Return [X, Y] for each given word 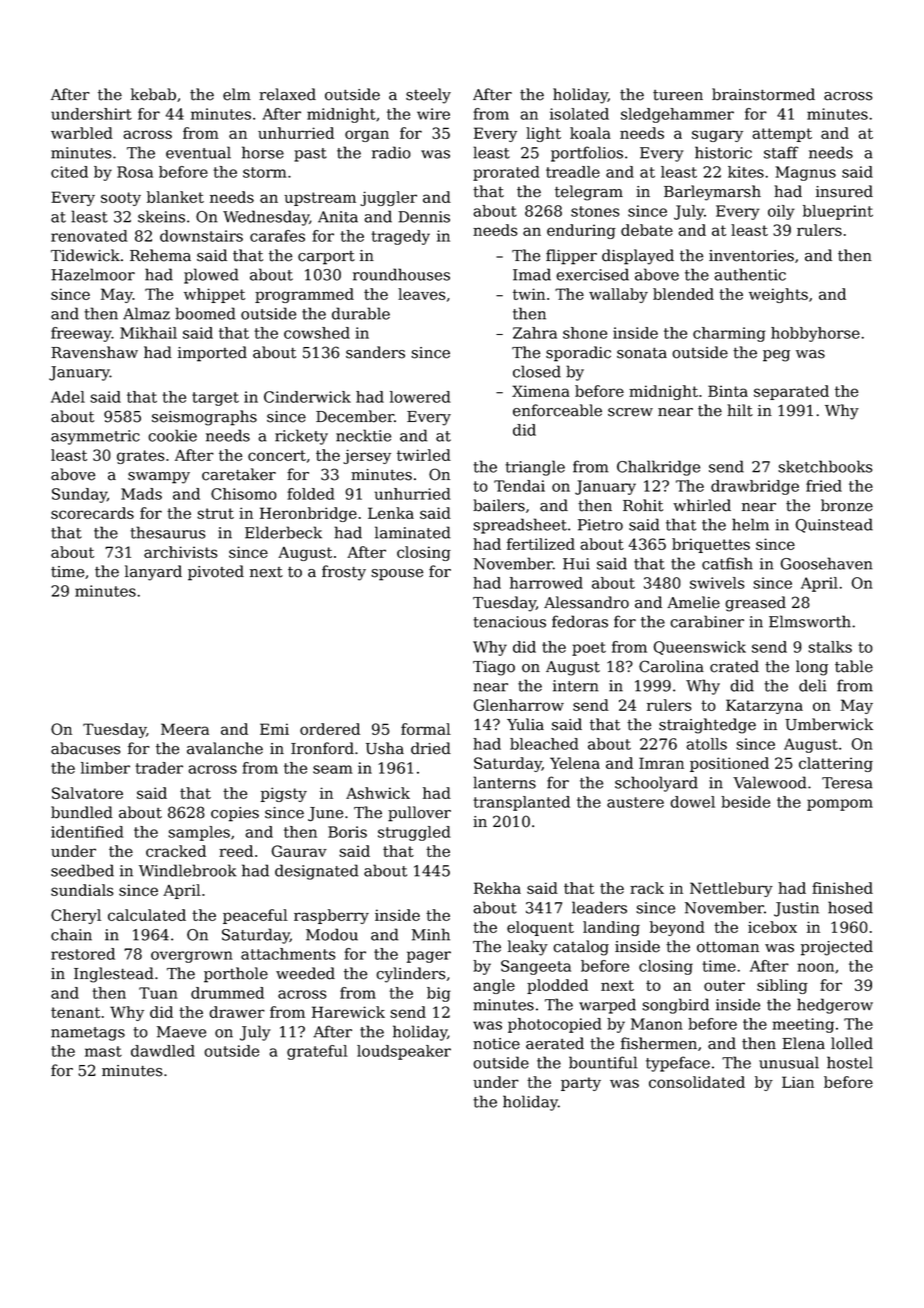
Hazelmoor [93, 274]
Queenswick [700, 648]
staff [781, 152]
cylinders [411, 975]
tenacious [509, 622]
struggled [414, 833]
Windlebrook [188, 870]
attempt [782, 135]
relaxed [287, 94]
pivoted [216, 573]
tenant [75, 1012]
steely [428, 96]
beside [745, 802]
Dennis [424, 217]
